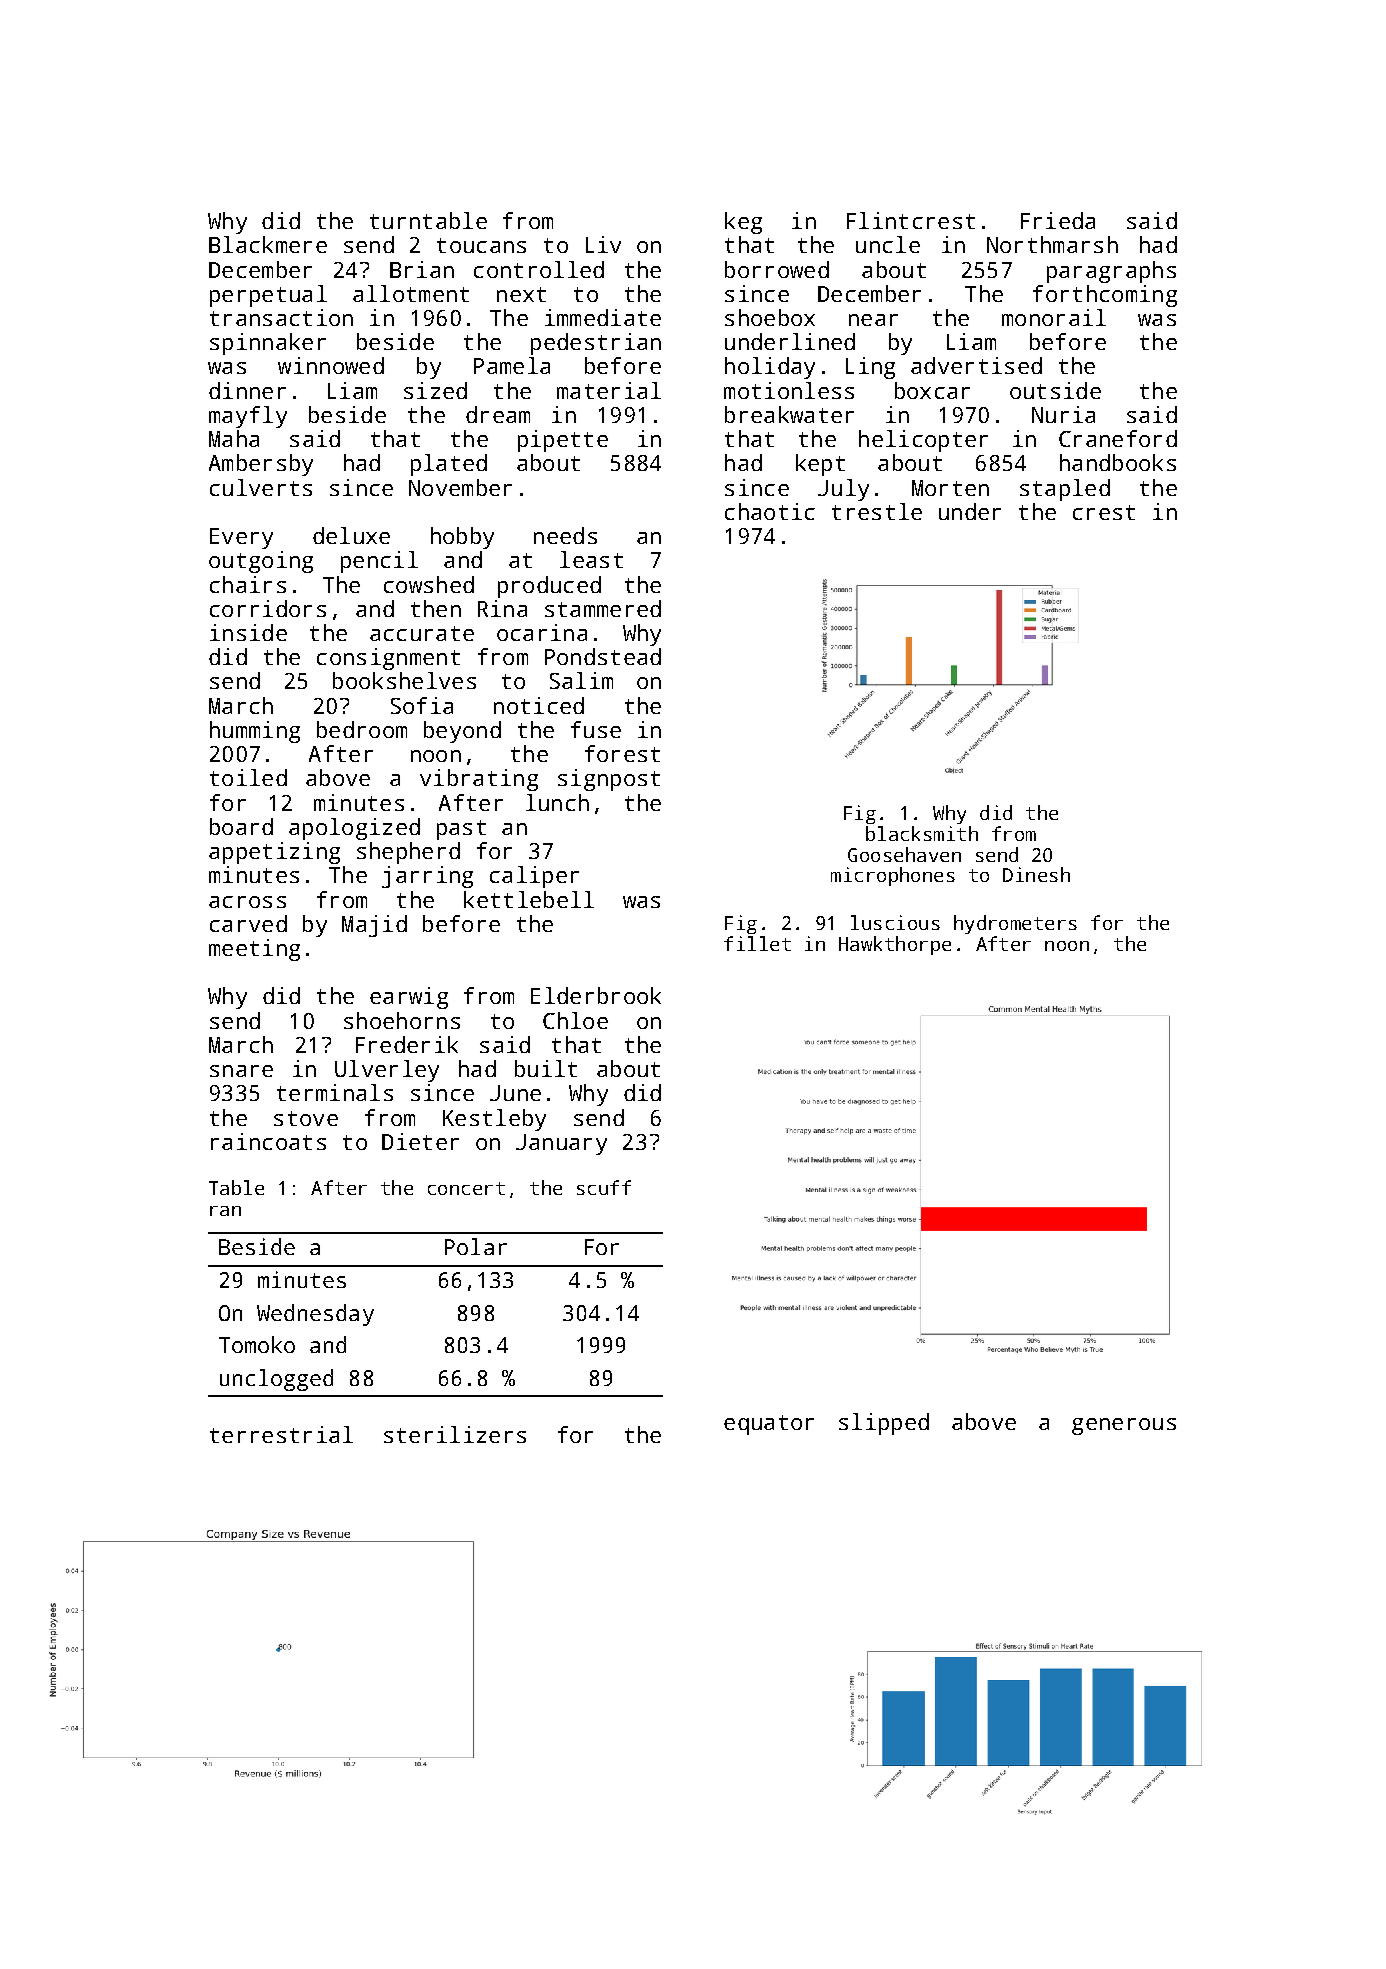 The image size is (1386, 1969). I want to click on holiday, so click(770, 368).
